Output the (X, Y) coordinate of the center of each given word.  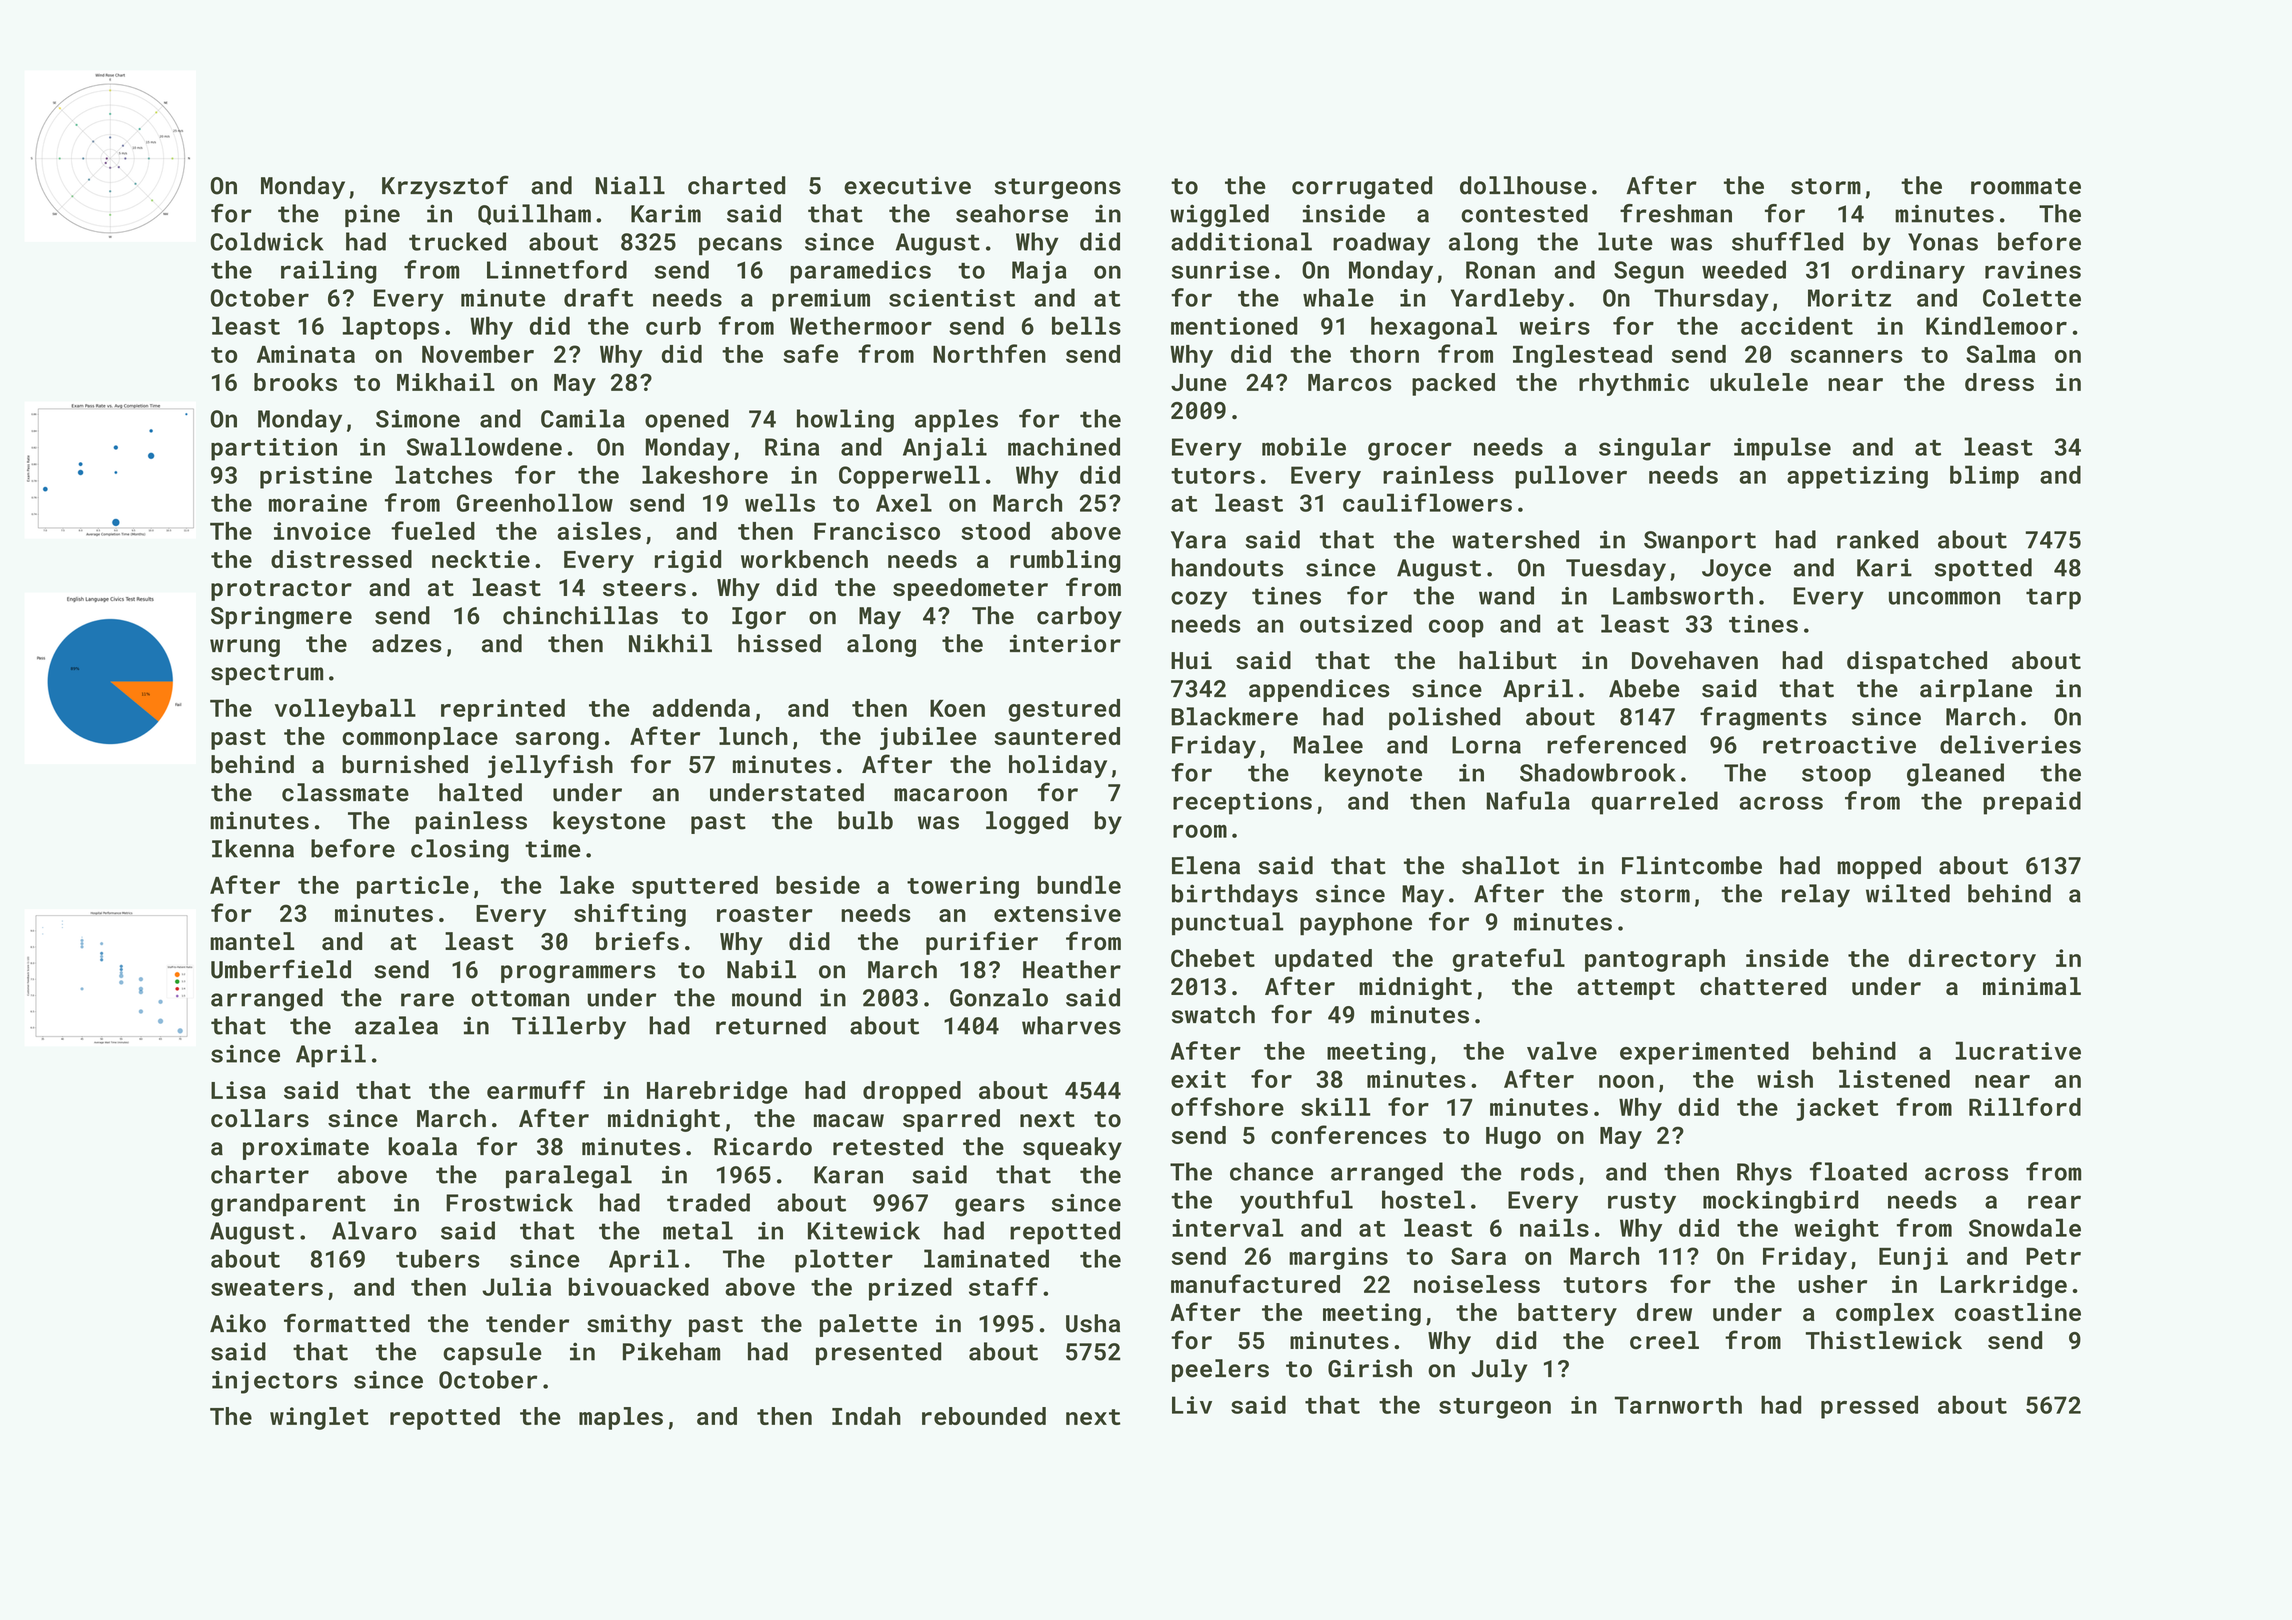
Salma (2000, 354)
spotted (1983, 569)
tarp (2053, 599)
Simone (418, 419)
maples (621, 1418)
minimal (2032, 986)
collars (260, 1118)
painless (471, 822)
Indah (866, 1416)
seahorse (1012, 213)
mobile (1304, 446)
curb (673, 325)
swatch (1213, 1014)
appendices (1319, 690)
